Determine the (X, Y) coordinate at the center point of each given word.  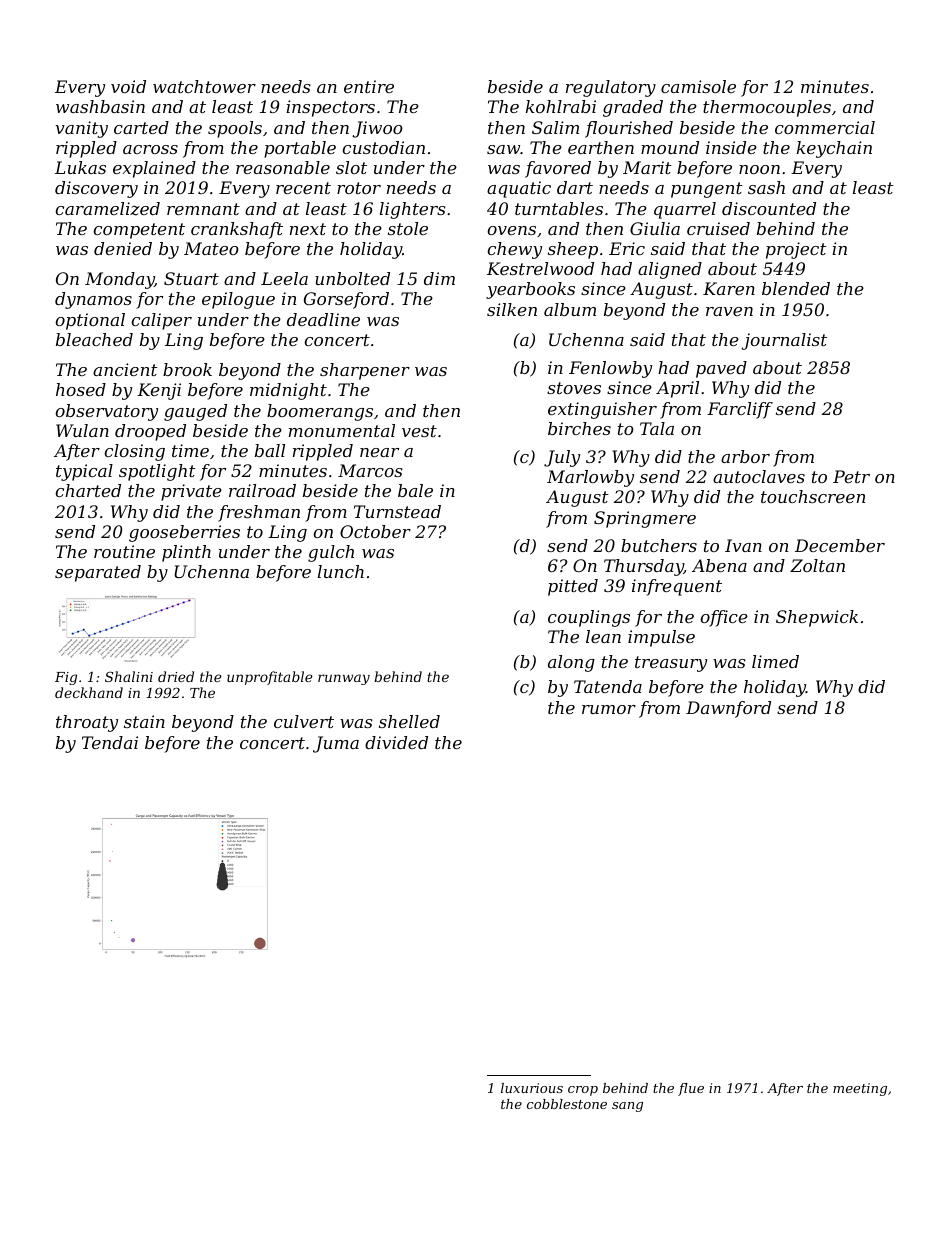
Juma (336, 744)
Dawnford (728, 709)
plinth (186, 553)
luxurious (532, 1088)
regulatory (611, 88)
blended (796, 288)
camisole (698, 86)
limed (775, 661)
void (128, 86)
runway (344, 679)
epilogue (238, 300)
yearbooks (530, 290)
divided (396, 742)
